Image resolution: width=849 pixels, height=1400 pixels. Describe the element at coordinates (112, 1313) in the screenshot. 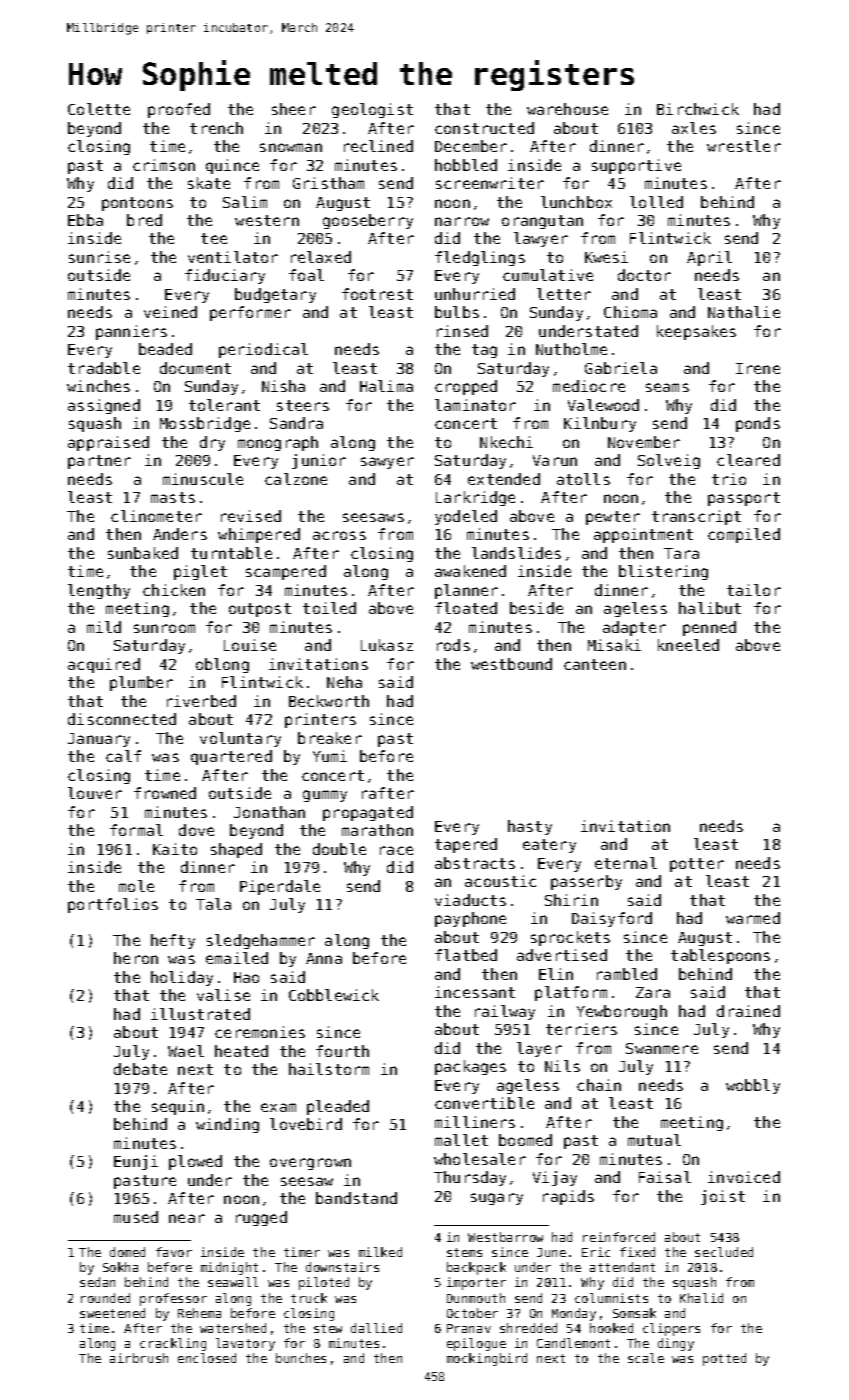

I see `sweetened` at that location.
